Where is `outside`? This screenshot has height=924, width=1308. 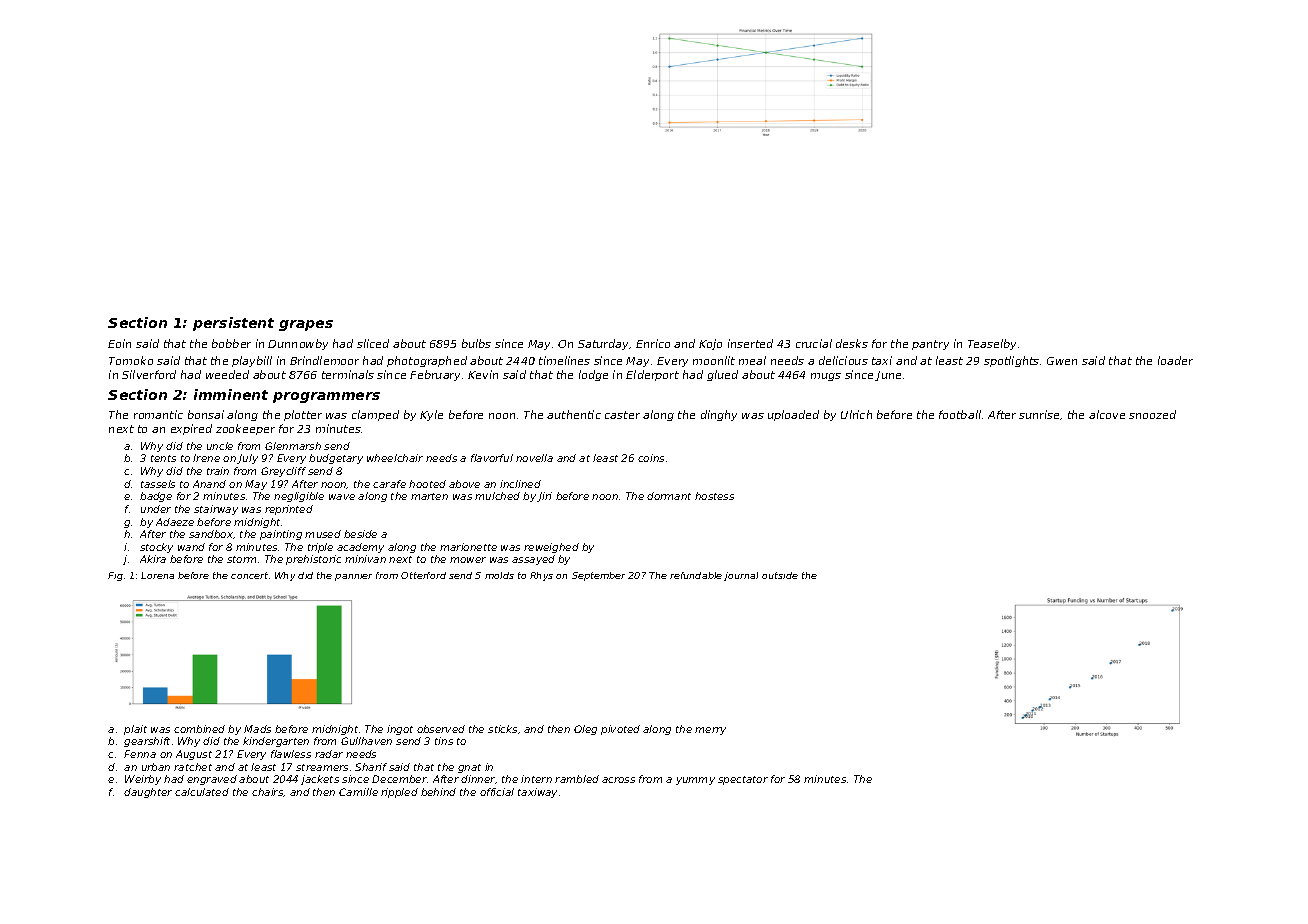 outside is located at coordinates (780, 575).
